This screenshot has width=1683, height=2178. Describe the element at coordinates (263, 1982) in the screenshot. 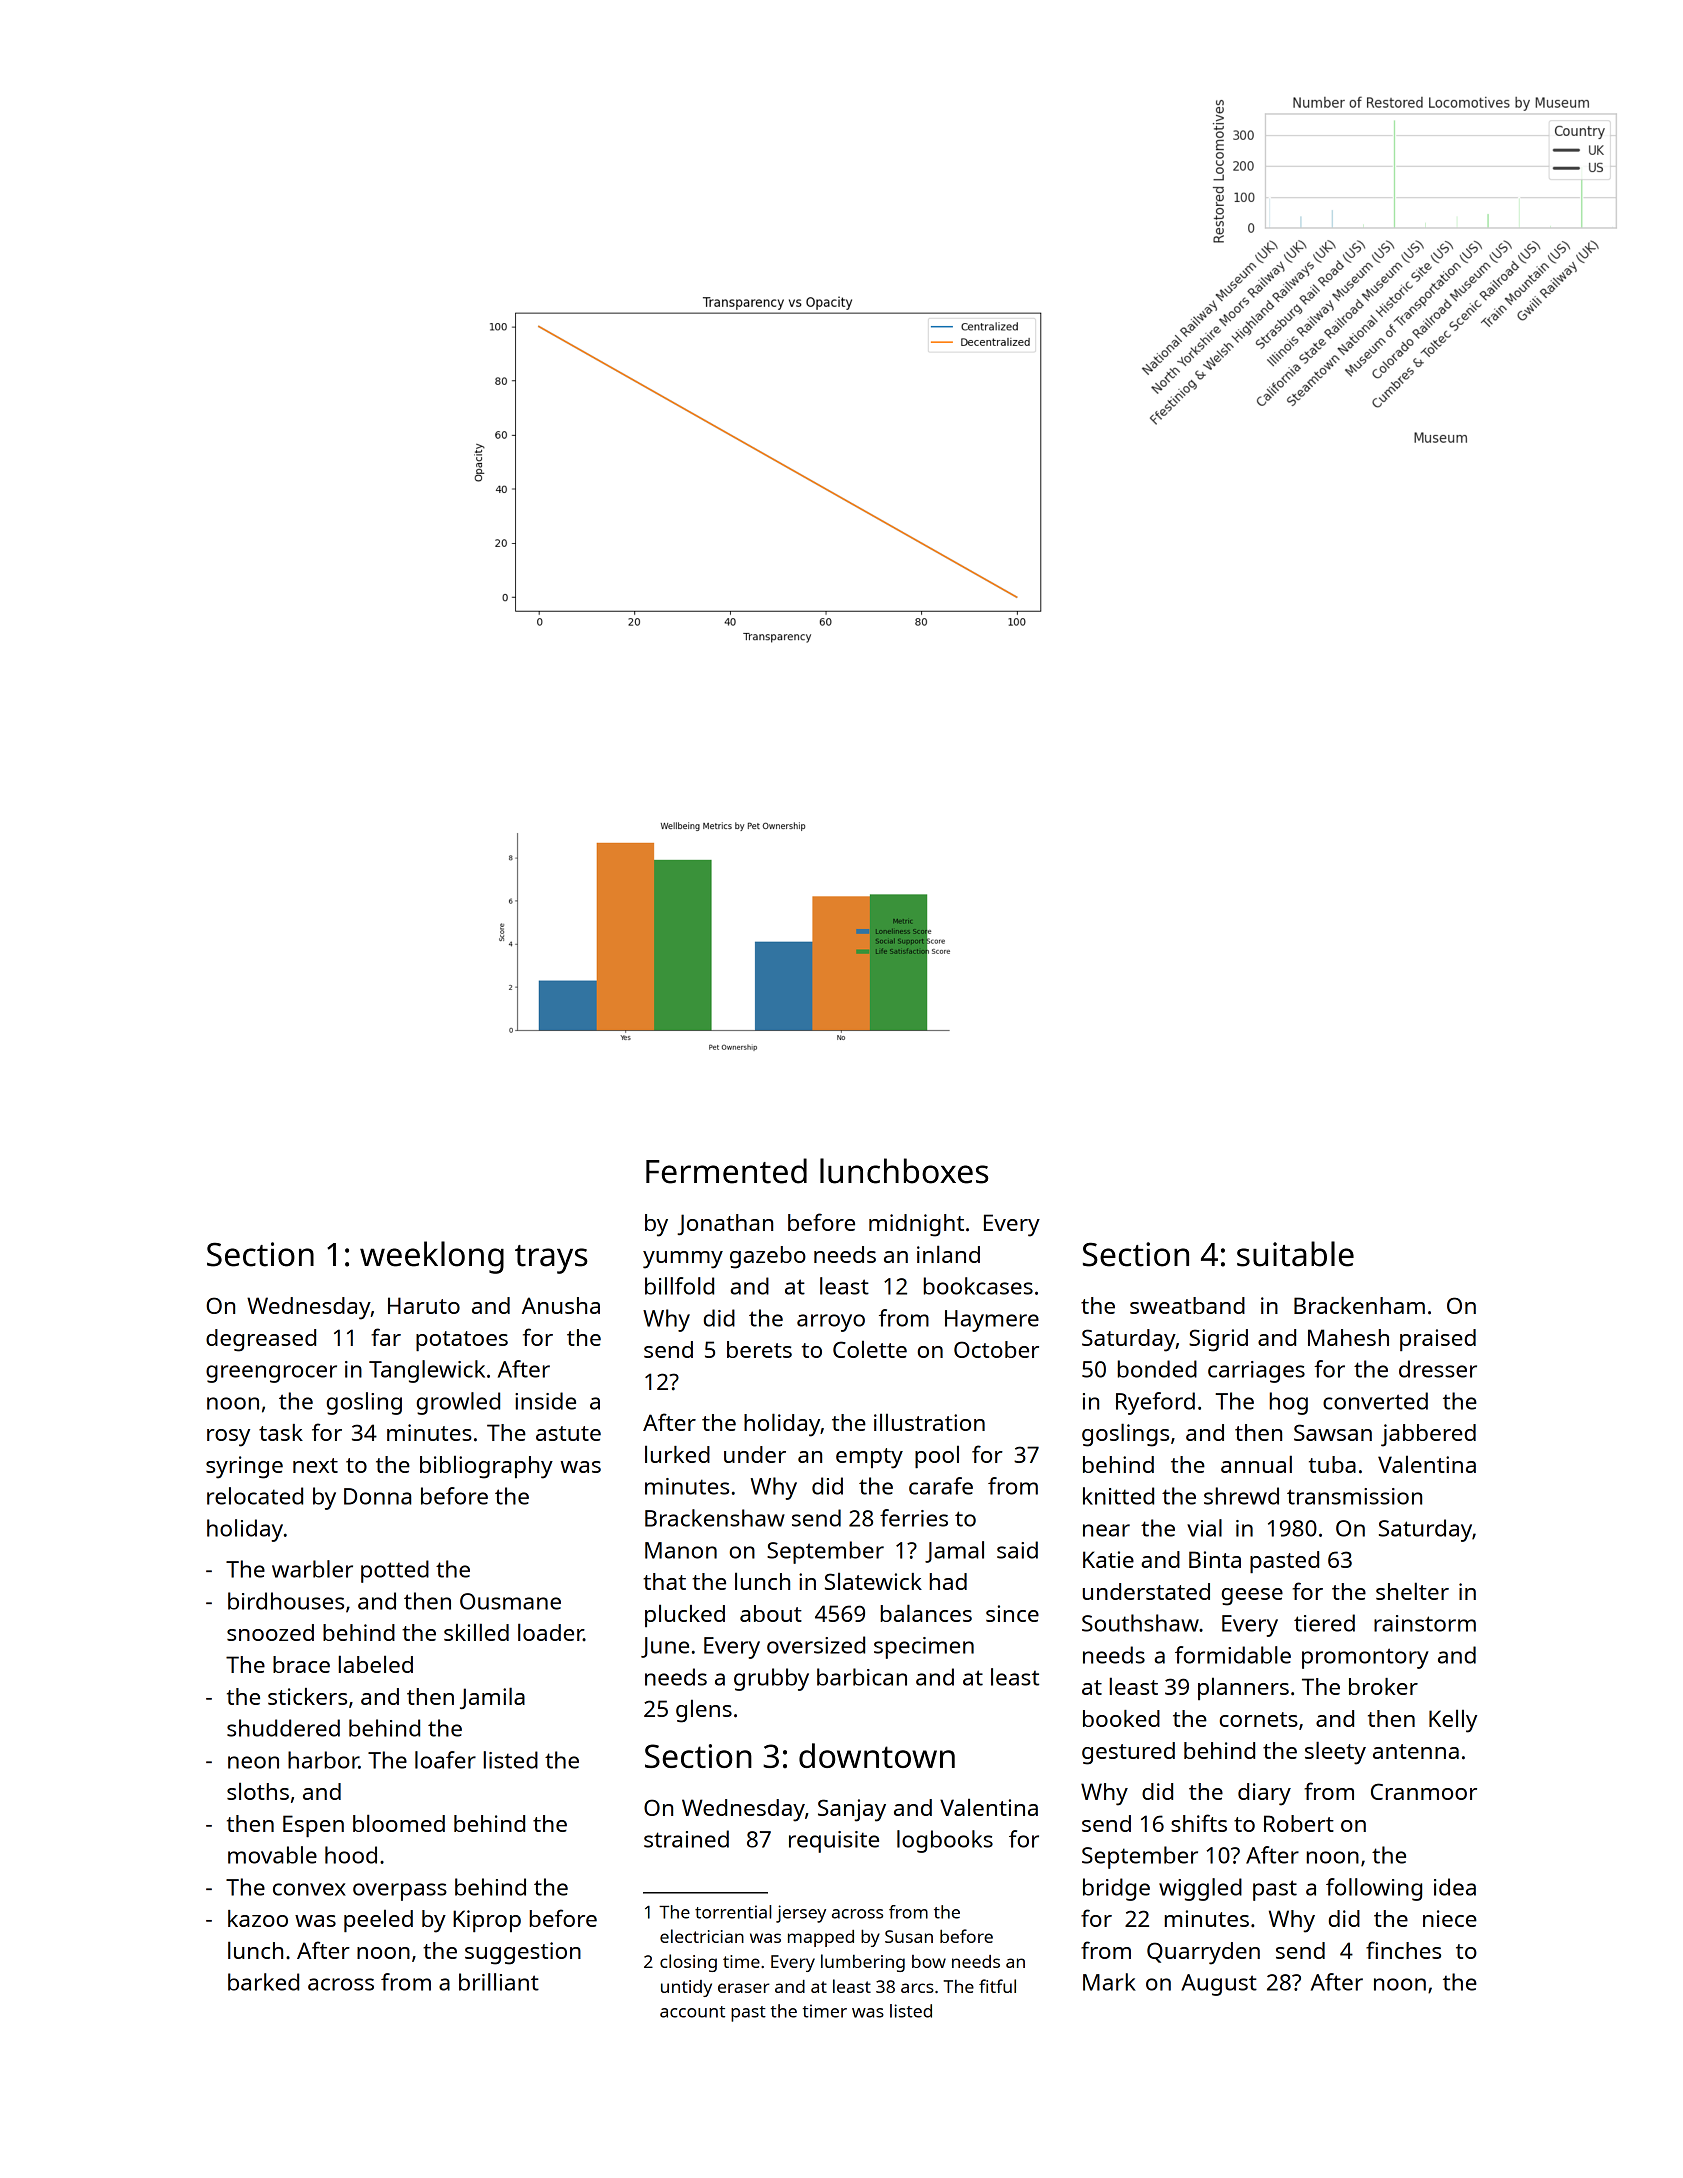

I see `barked` at that location.
